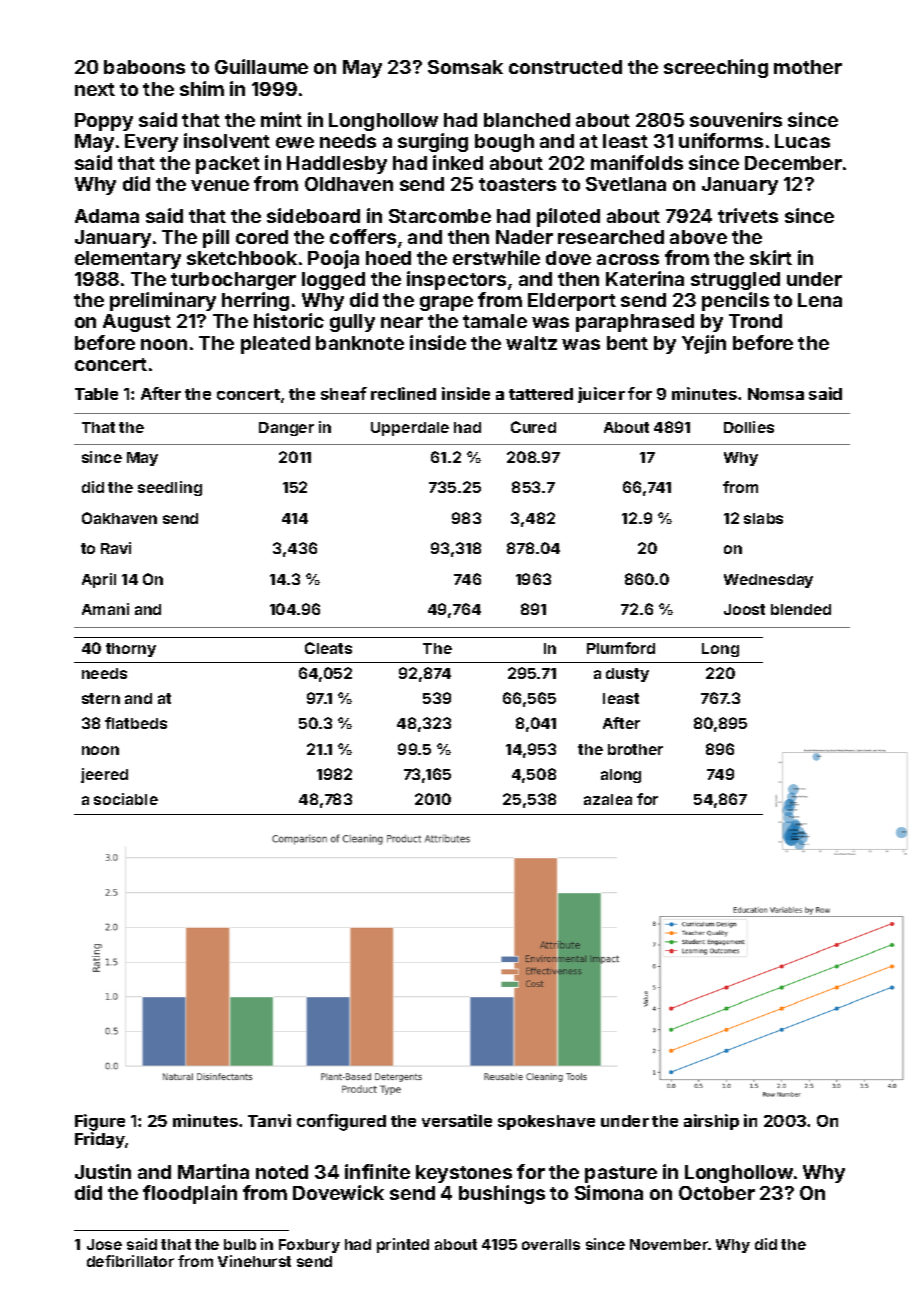 This page has width=924, height=1308. What do you see at coordinates (546, 1122) in the page?
I see `spokeshave` at bounding box center [546, 1122].
